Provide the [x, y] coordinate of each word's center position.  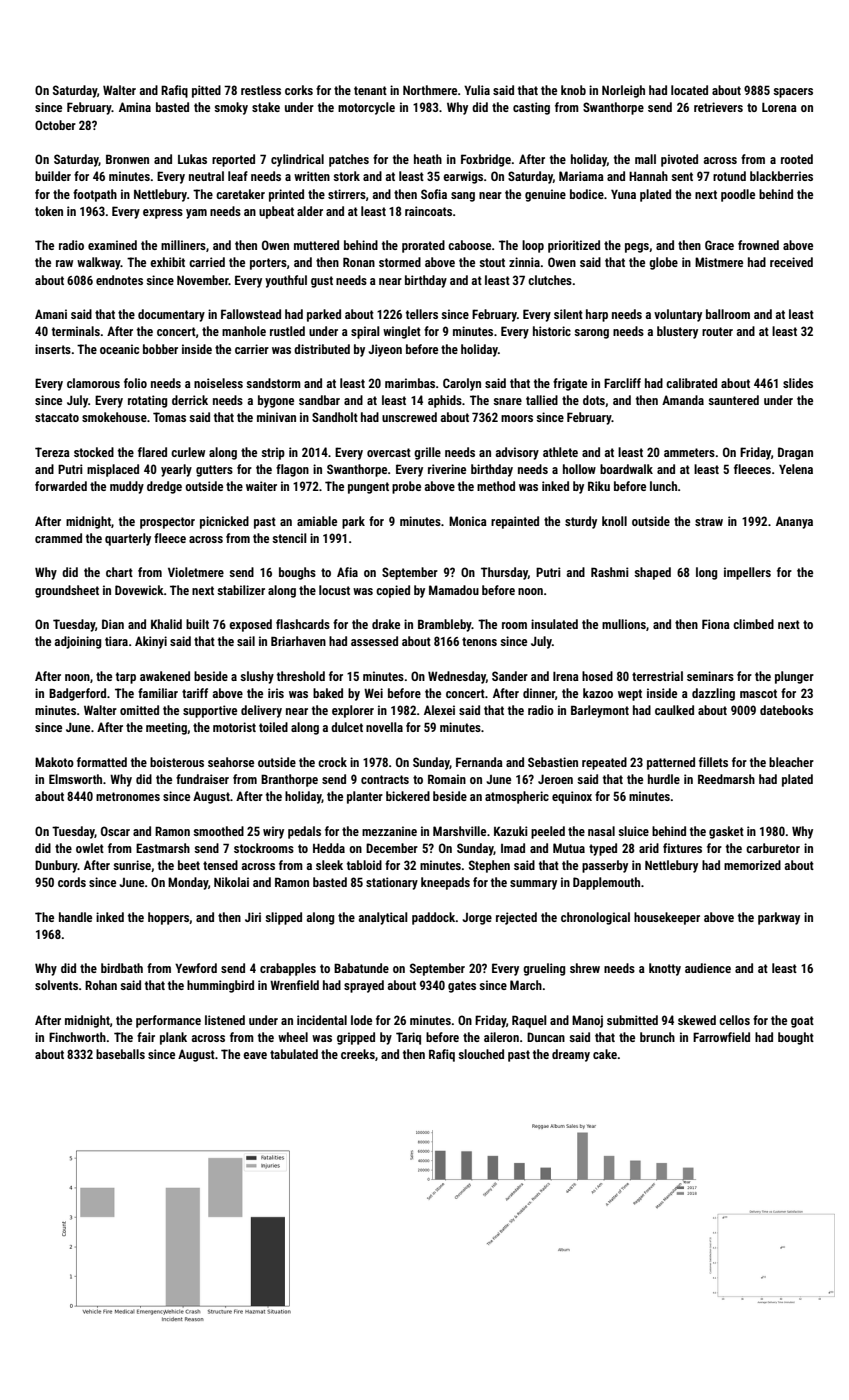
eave [255, 1055]
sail [246, 641]
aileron [501, 1037]
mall [645, 159]
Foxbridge [486, 160]
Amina [135, 107]
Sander [510, 676]
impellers [747, 573]
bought [796, 1038]
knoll [614, 521]
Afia [347, 572]
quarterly [128, 539]
